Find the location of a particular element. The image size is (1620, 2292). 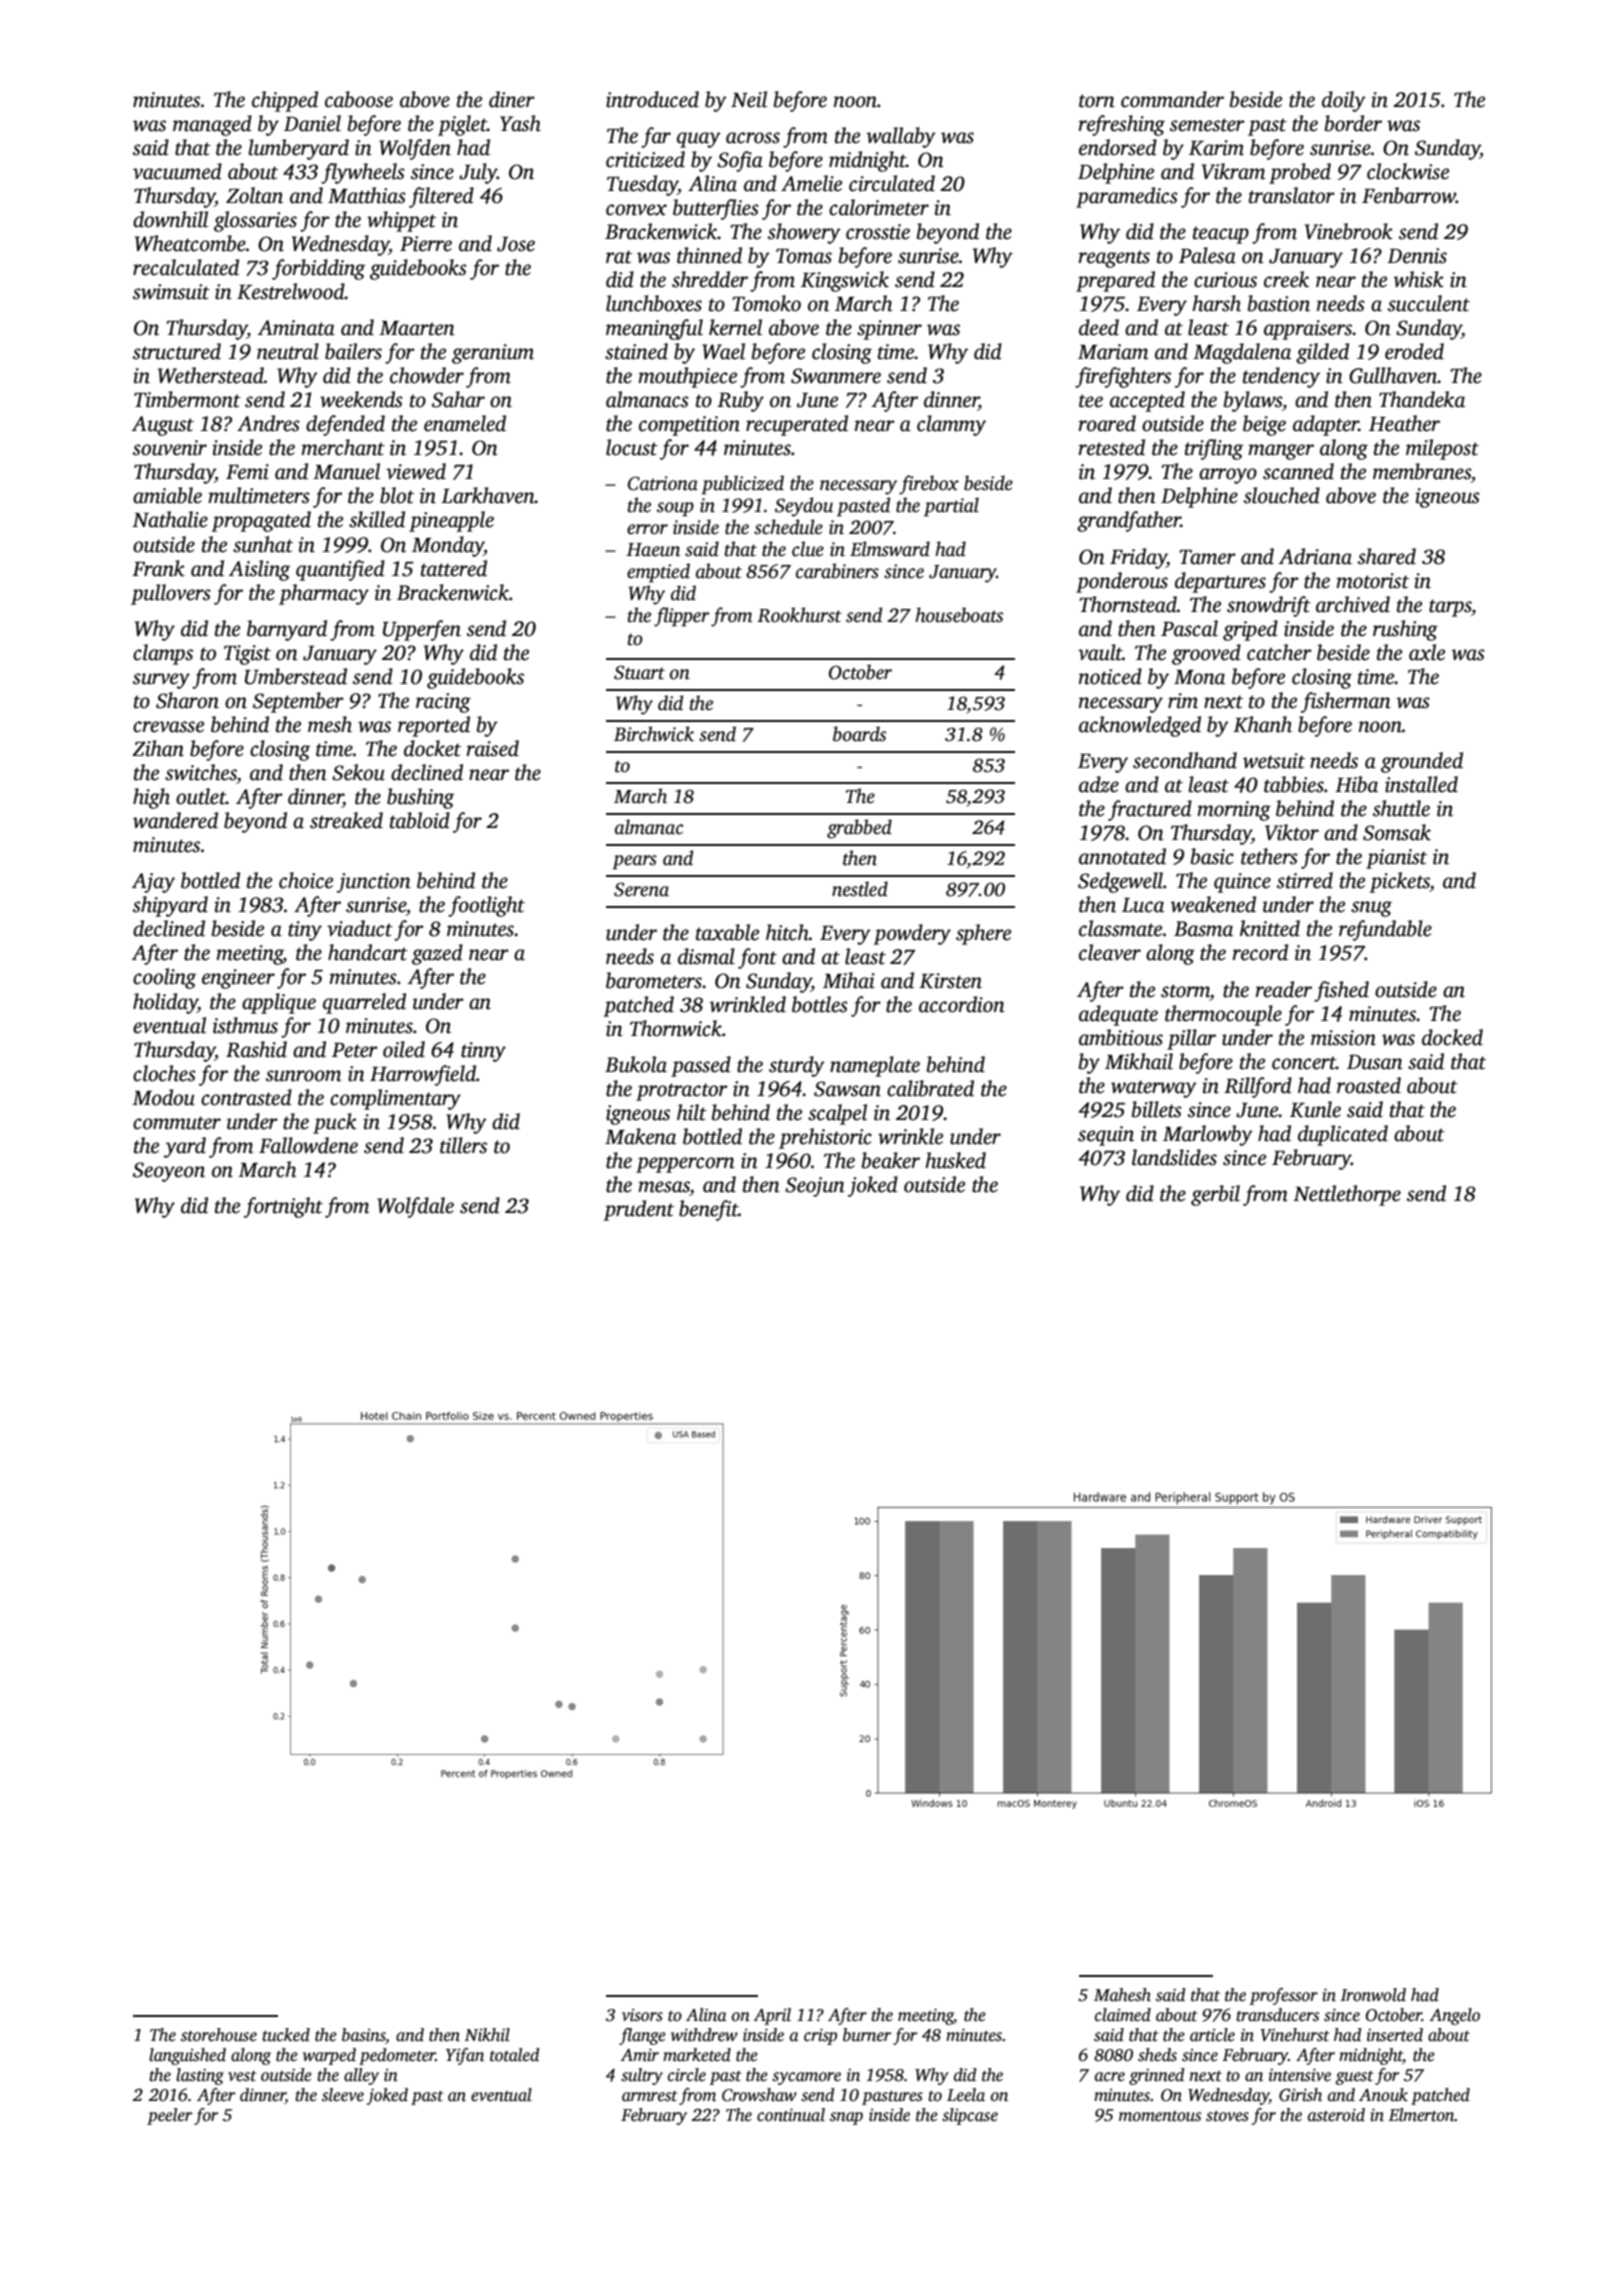

fortnight is located at coordinates (283, 1207).
